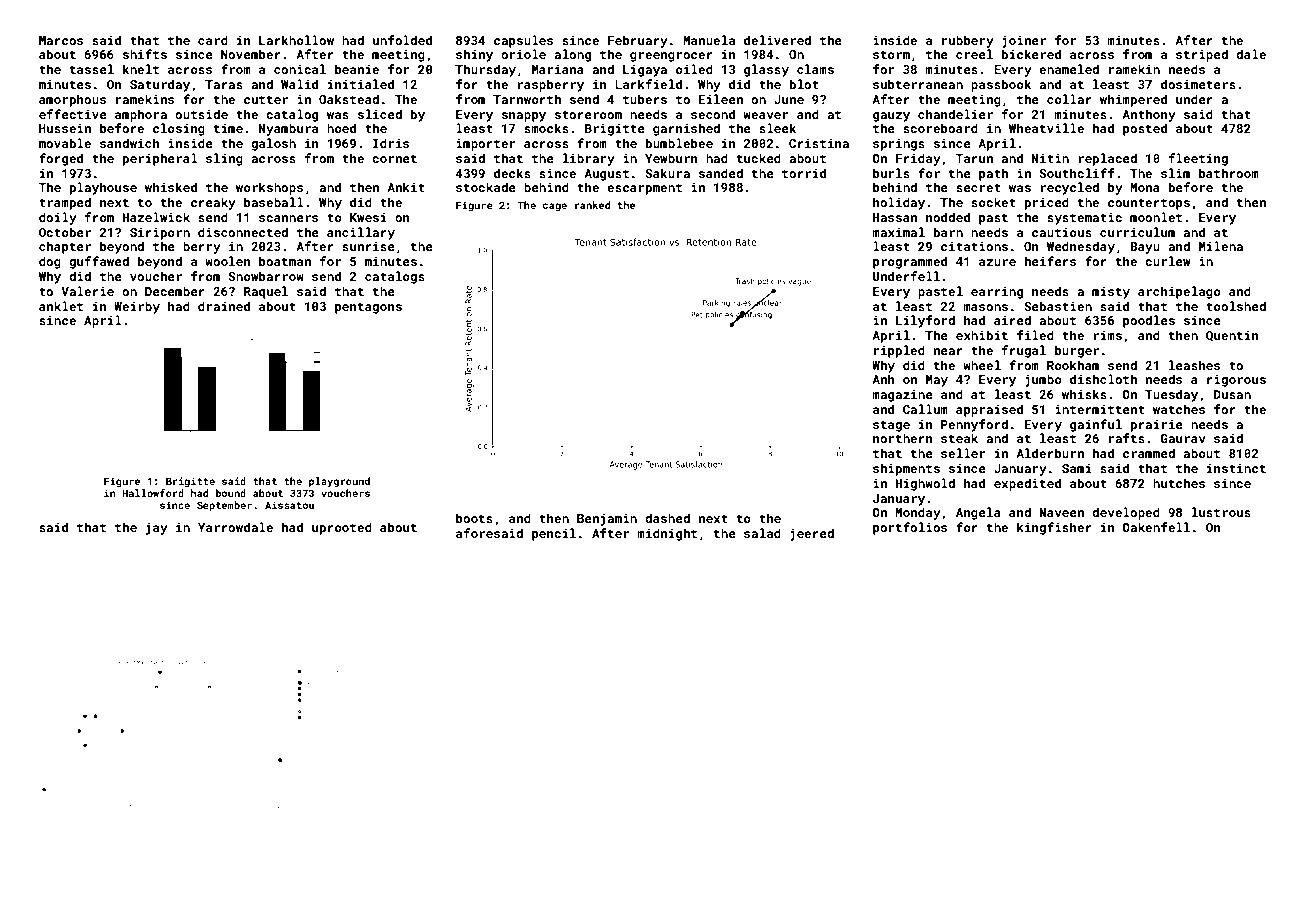  What do you see at coordinates (130, 143) in the screenshot?
I see `sandwich` at bounding box center [130, 143].
